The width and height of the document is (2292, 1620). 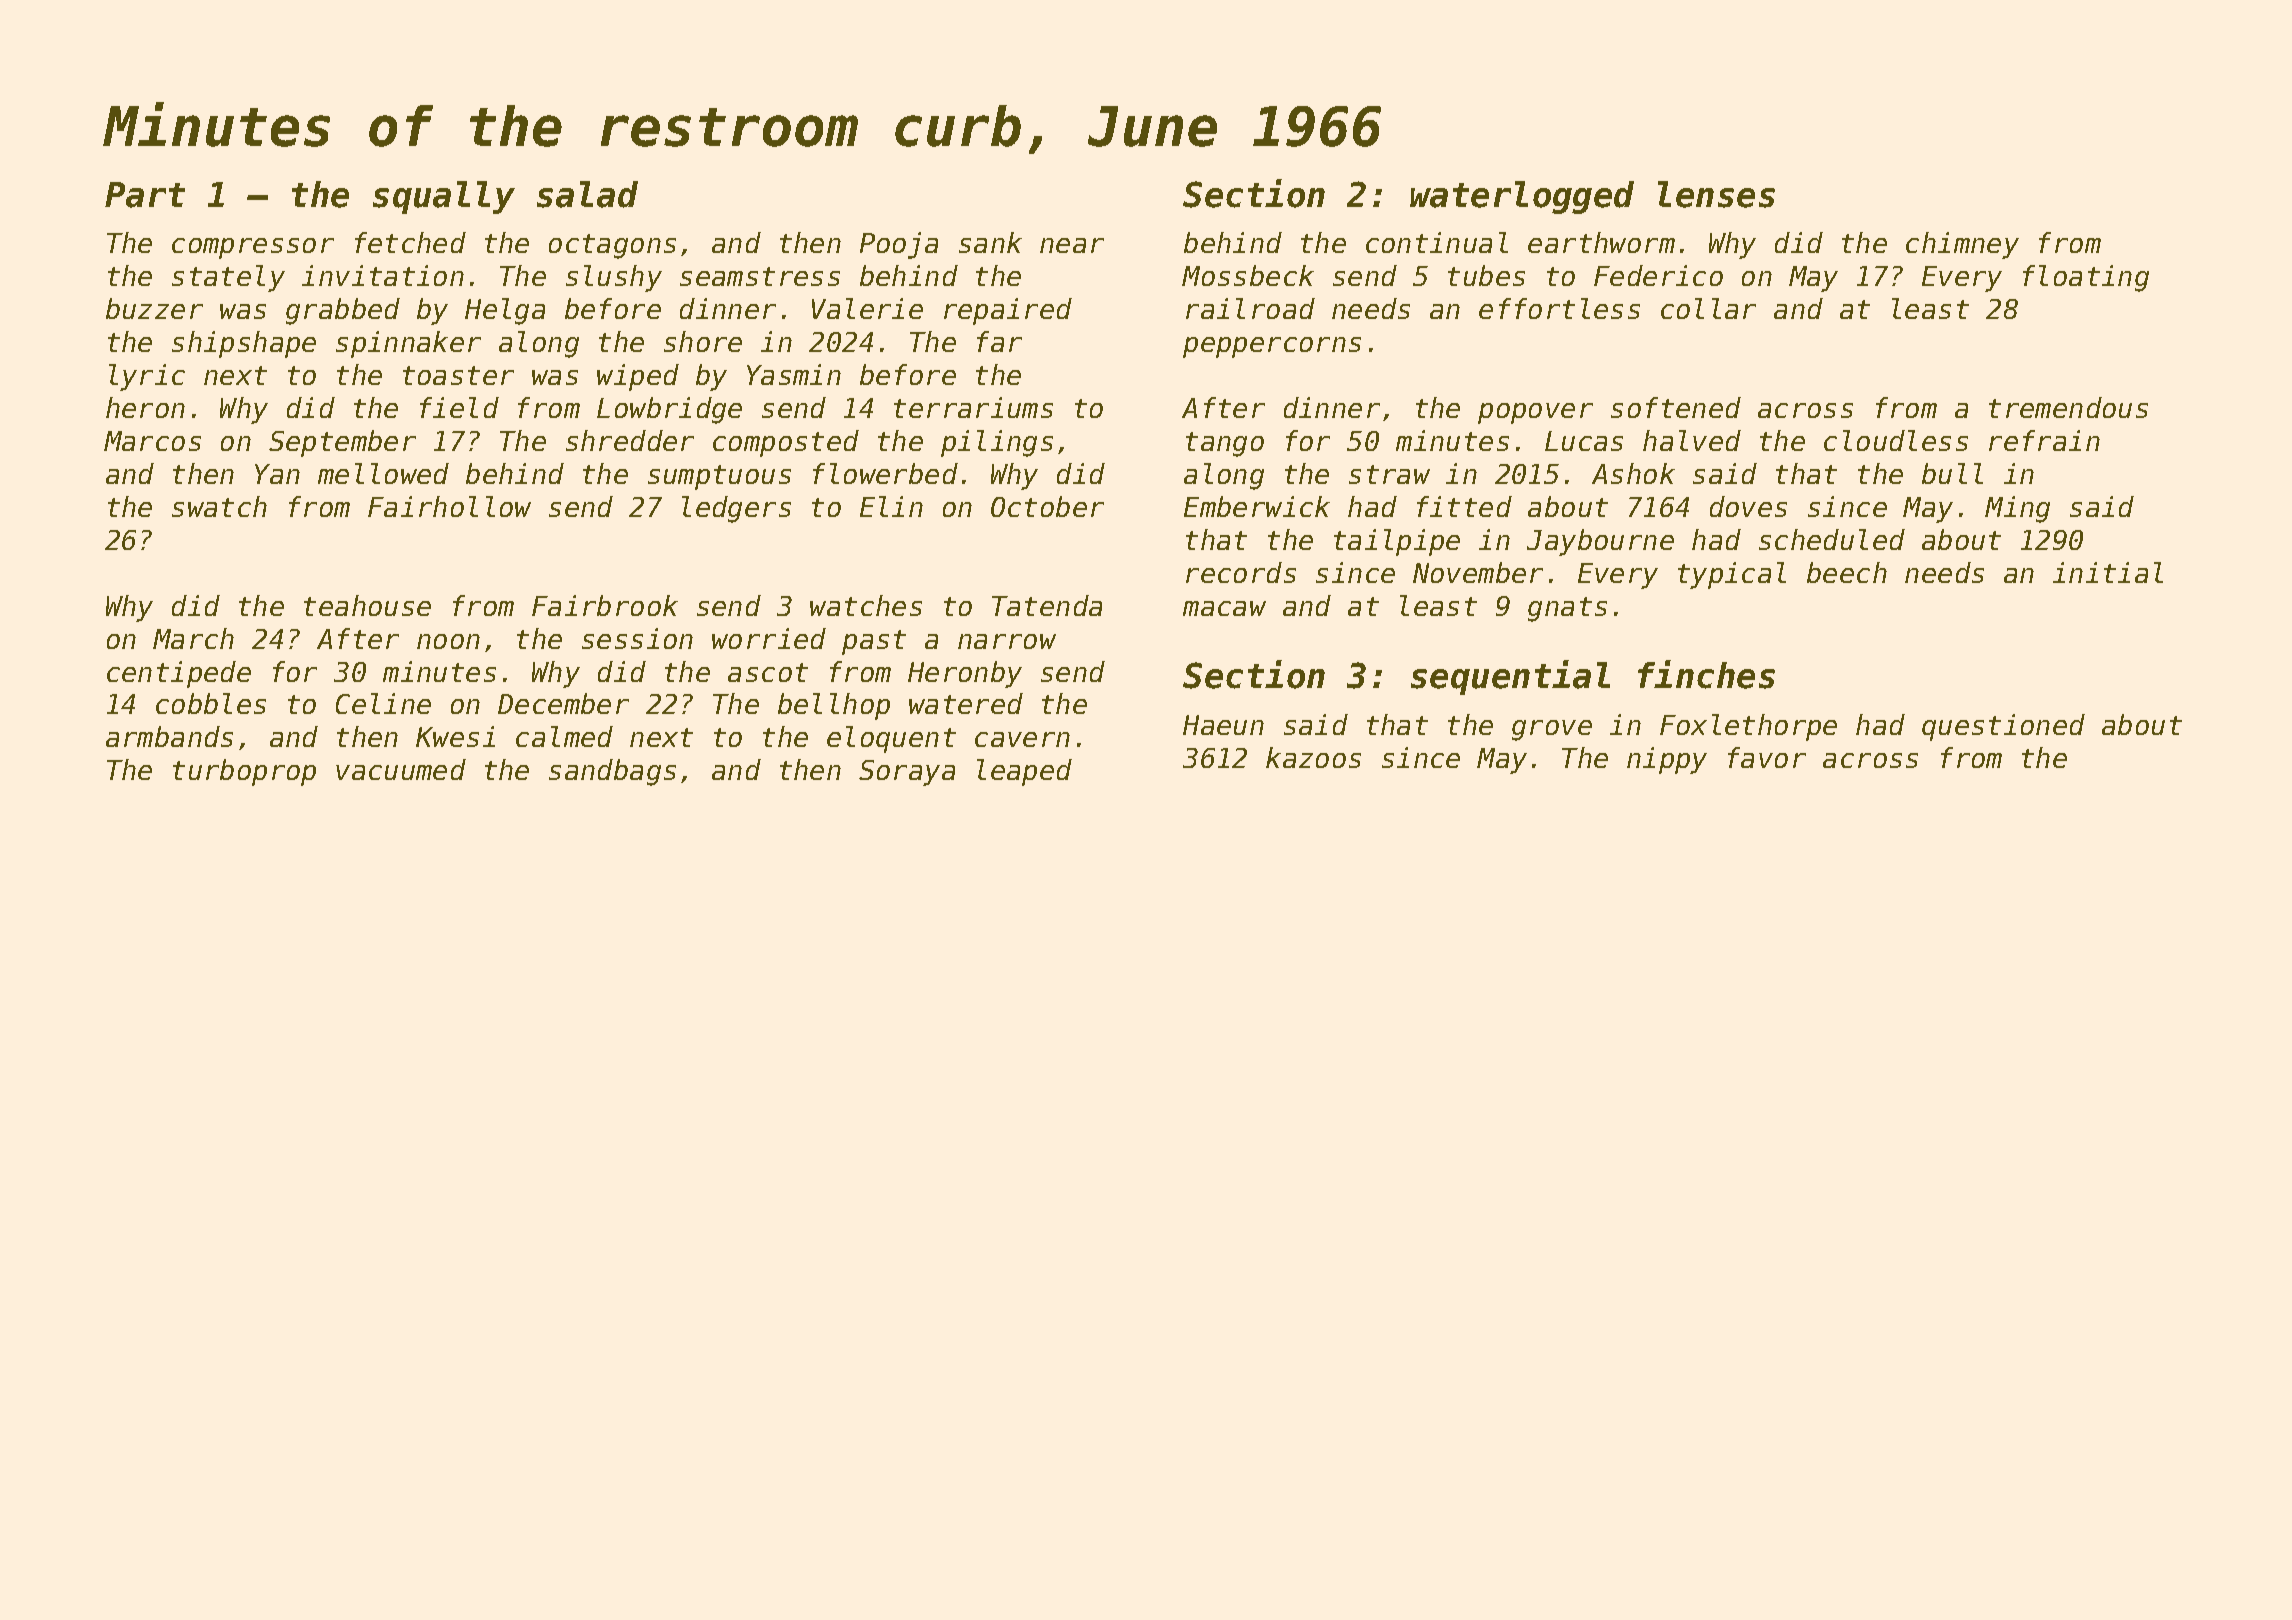 What do you see at coordinates (1708, 308) in the document?
I see `collar` at bounding box center [1708, 308].
